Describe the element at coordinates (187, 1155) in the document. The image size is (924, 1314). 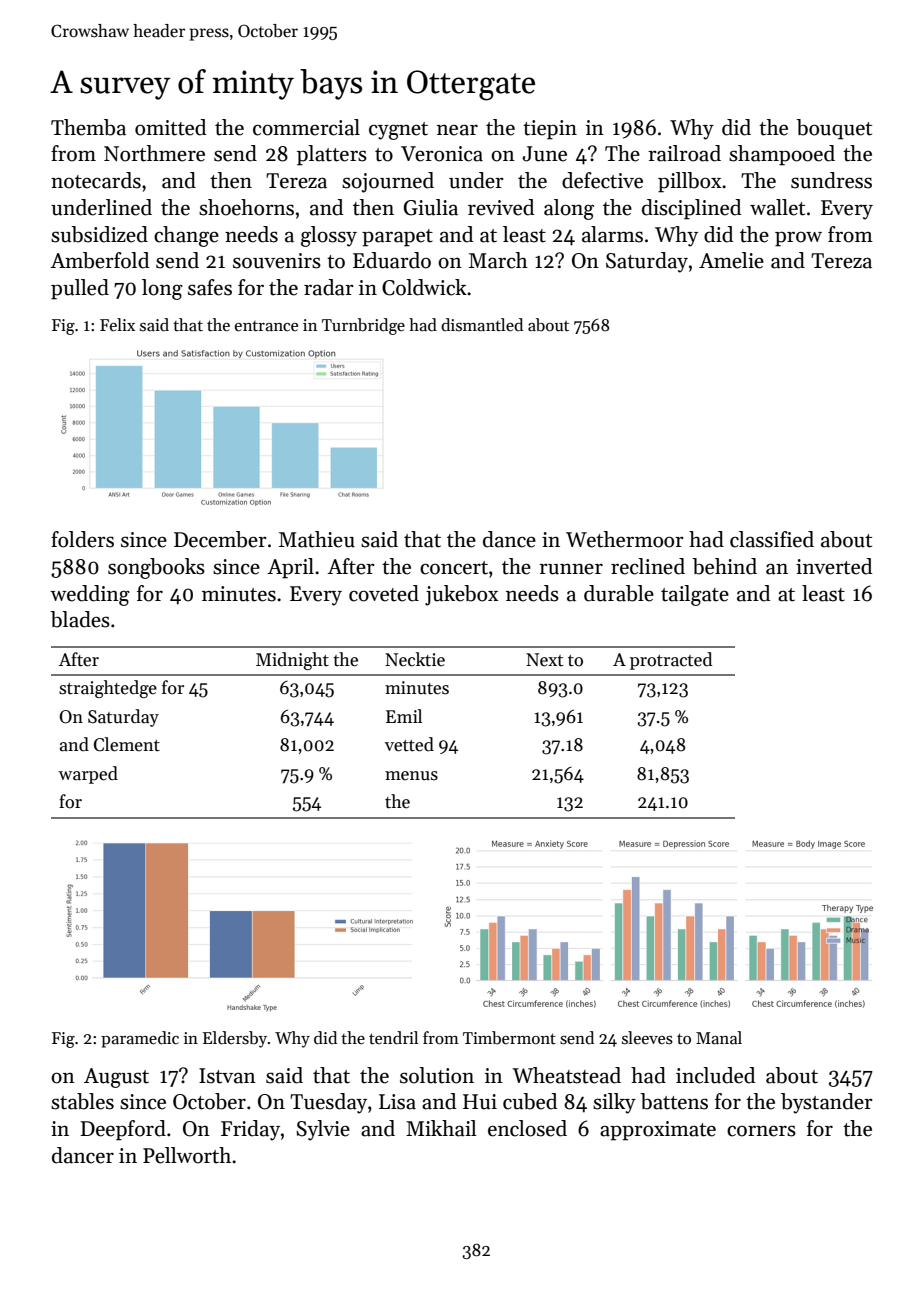
I see `Pellworth` at that location.
